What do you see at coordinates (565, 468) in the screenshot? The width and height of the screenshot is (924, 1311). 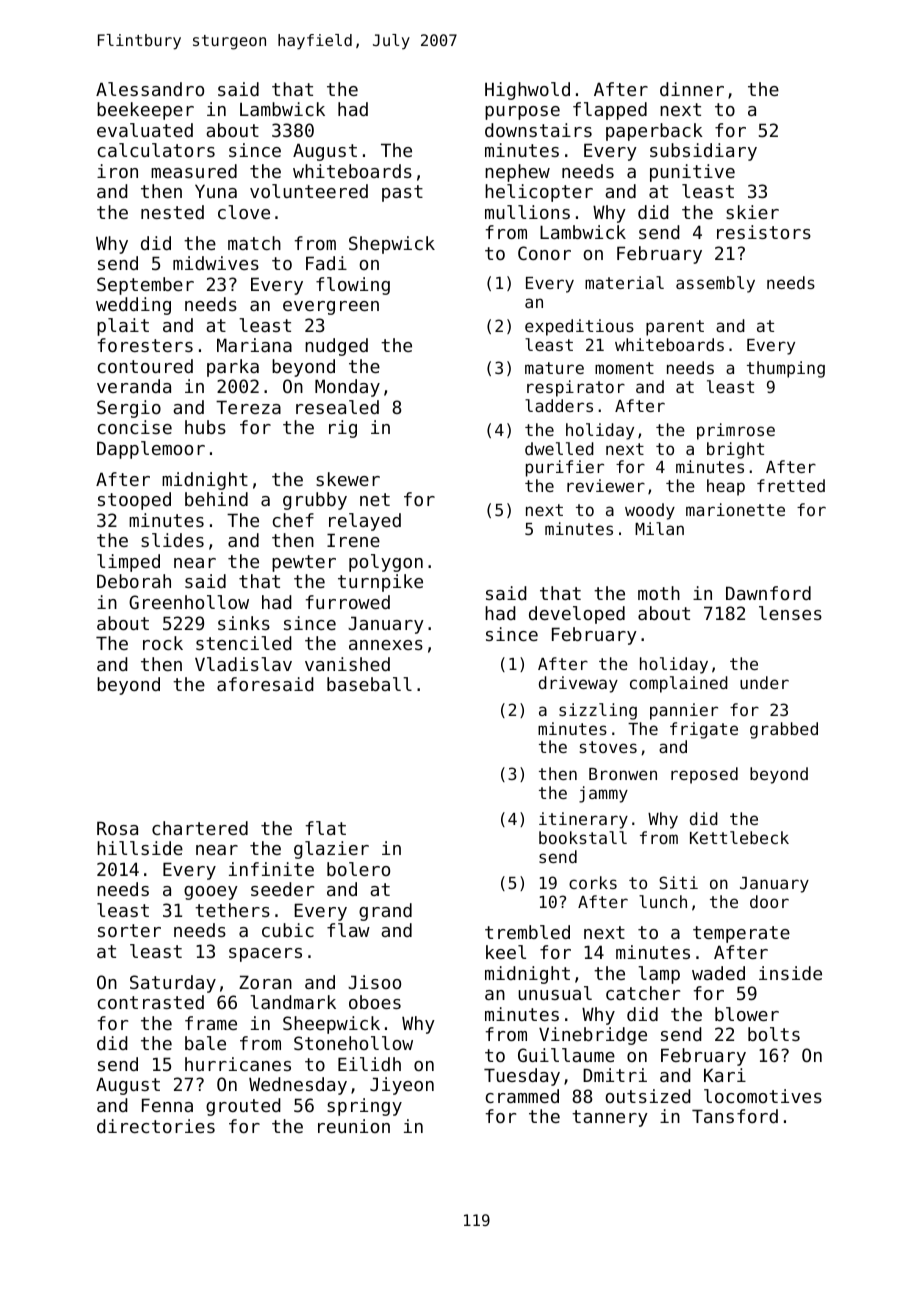 I see `purifier` at bounding box center [565, 468].
